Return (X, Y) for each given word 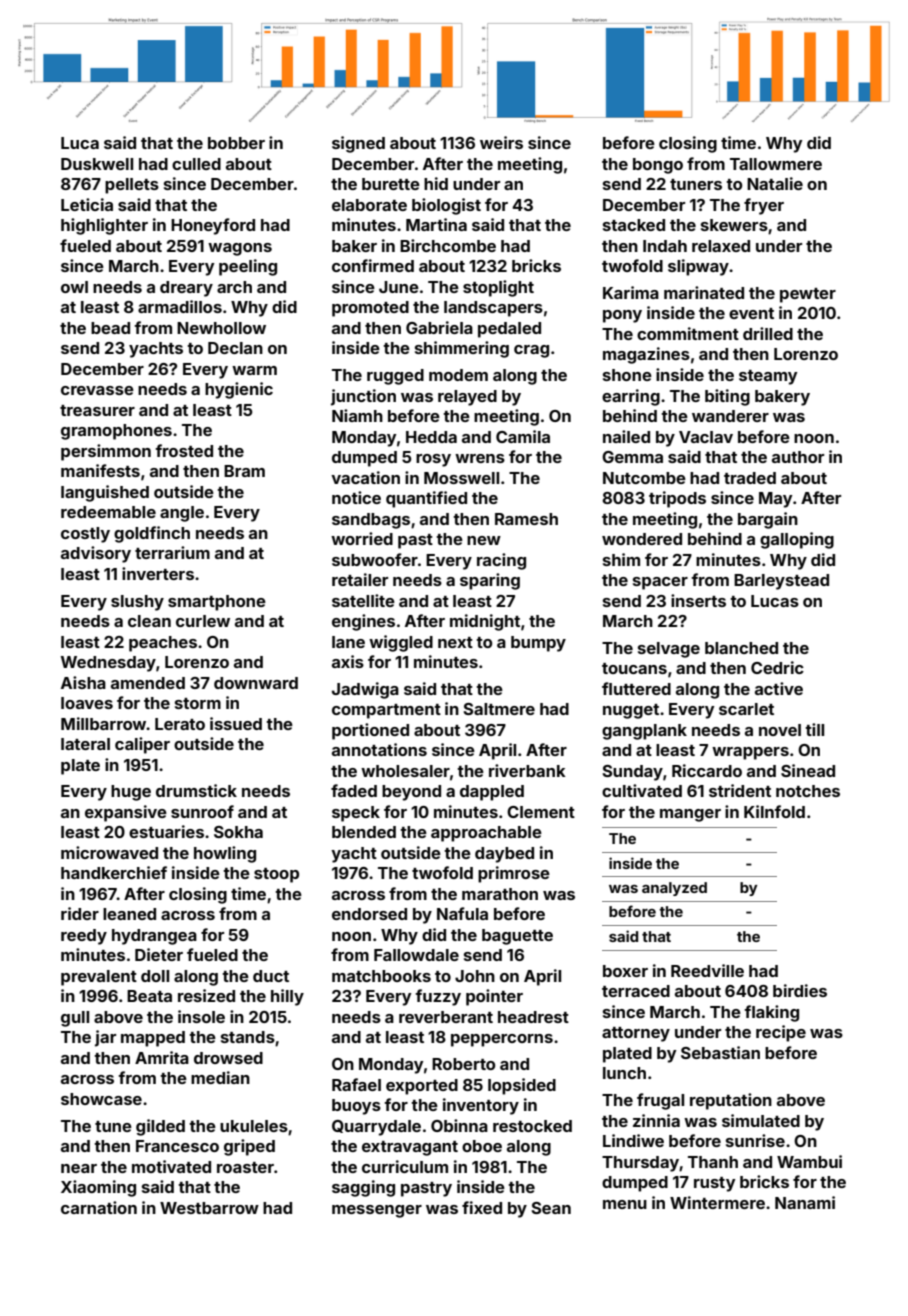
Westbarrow (209, 1208)
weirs (501, 142)
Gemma (632, 457)
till (814, 729)
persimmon (106, 452)
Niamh (357, 415)
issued (236, 723)
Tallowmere (776, 164)
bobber (236, 143)
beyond (411, 793)
